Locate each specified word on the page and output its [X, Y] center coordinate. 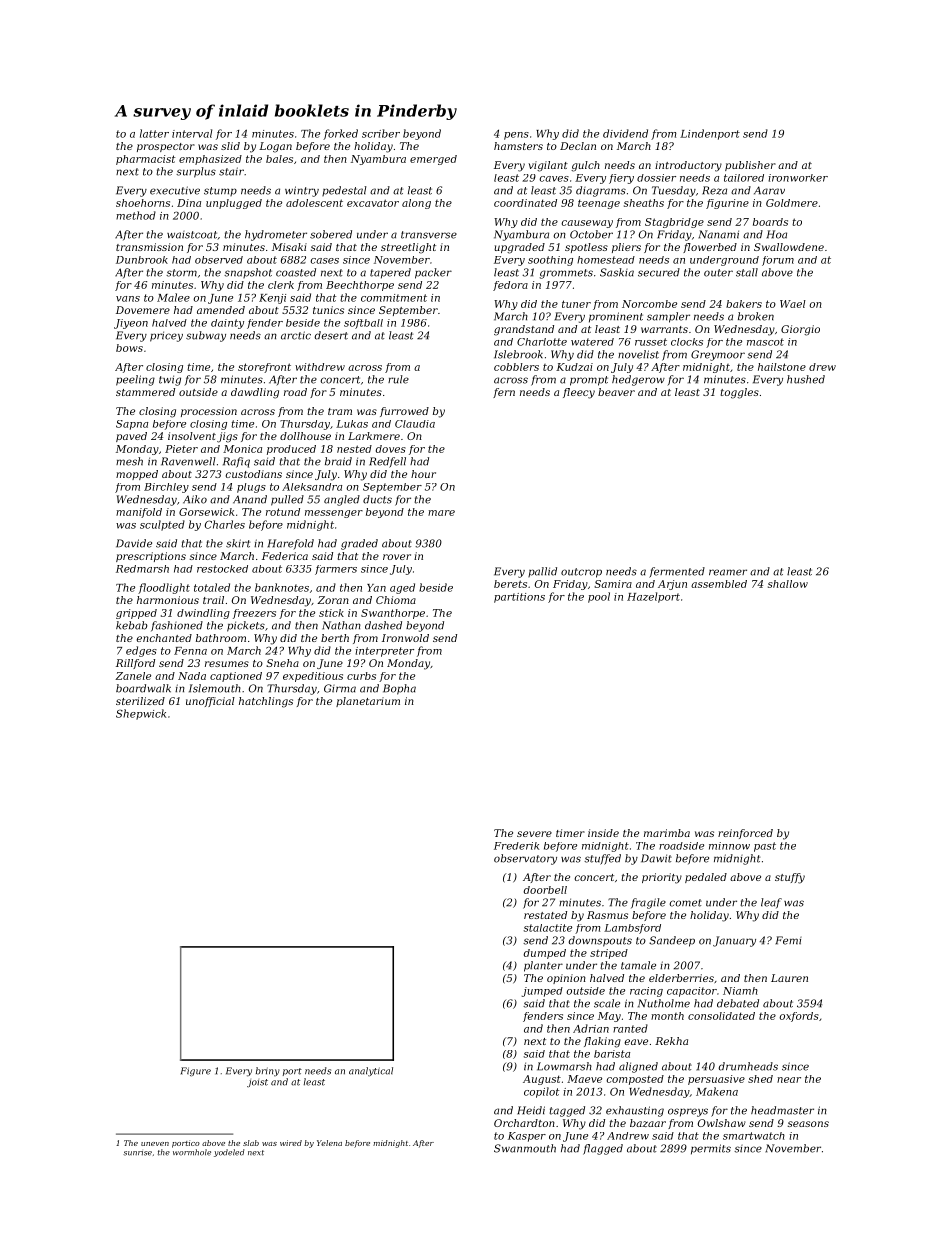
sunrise [137, 1153]
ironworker [798, 178]
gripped [136, 614]
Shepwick [141, 714]
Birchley [166, 488]
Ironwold [405, 638]
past [765, 847]
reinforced [745, 834]
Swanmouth [525, 1148]
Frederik [516, 846]
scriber [381, 133]
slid [230, 146]
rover [397, 557]
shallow [788, 584]
